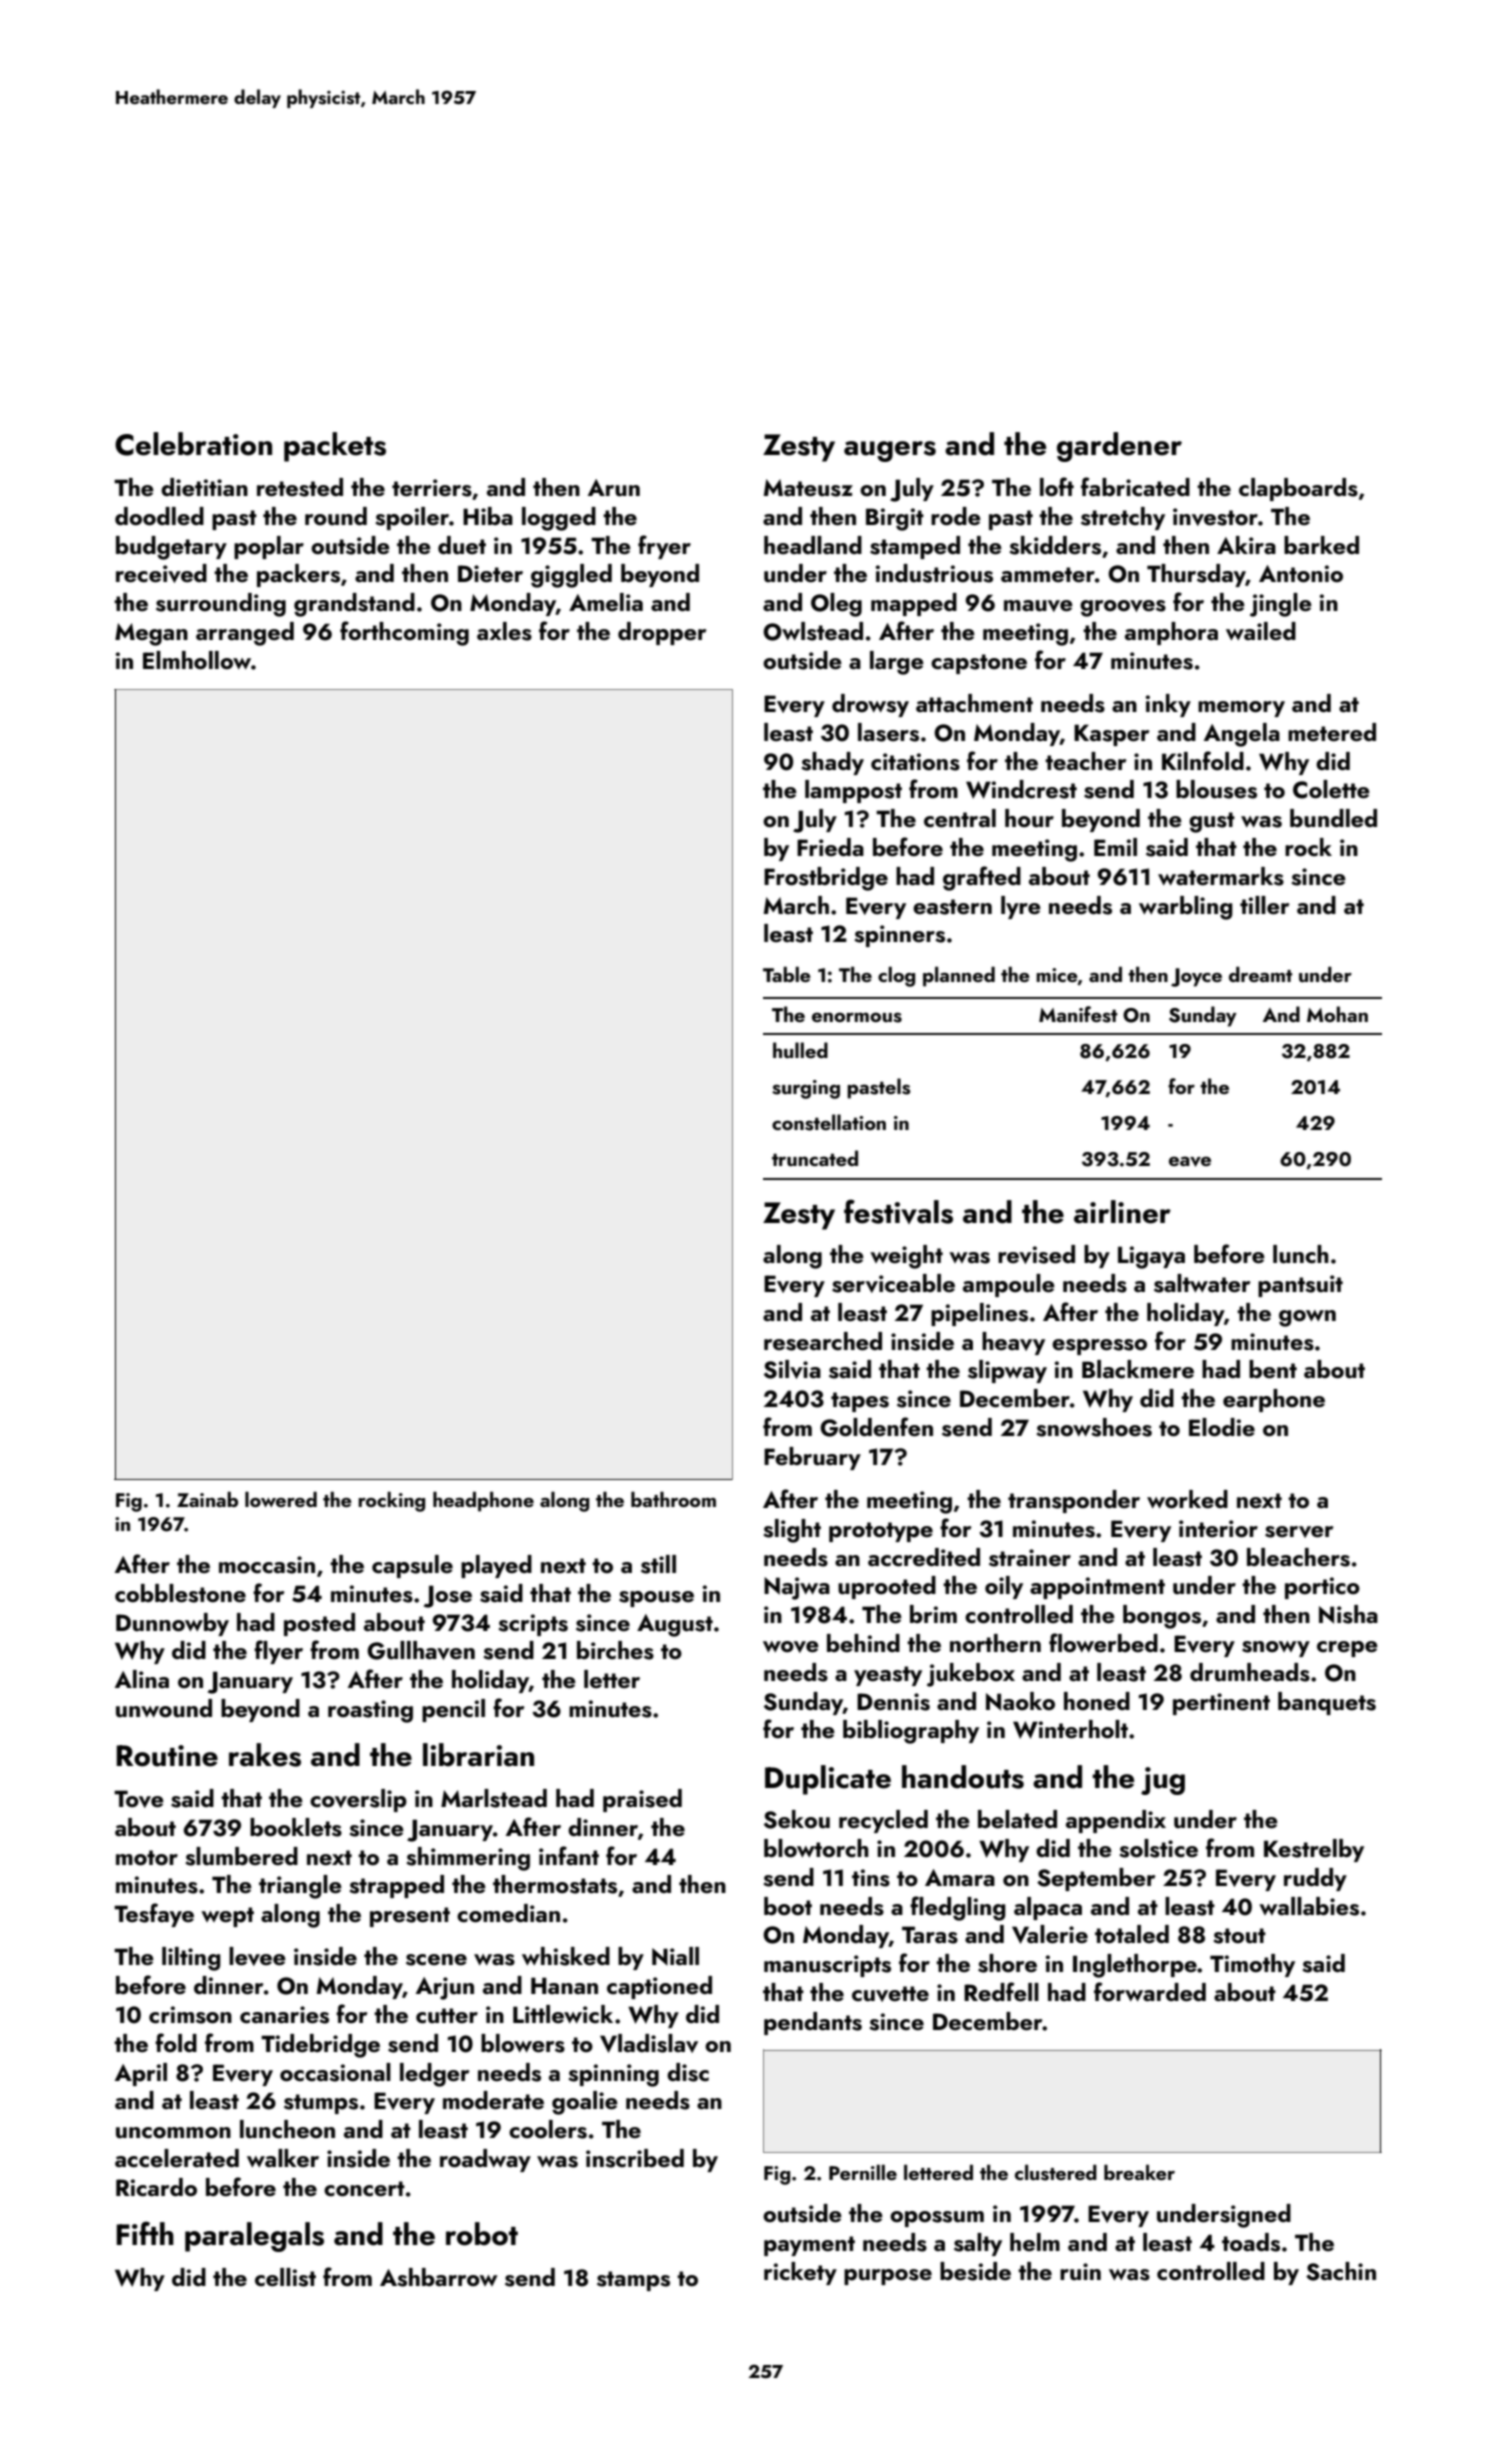 The width and height of the screenshot is (1496, 2464). What do you see at coordinates (207, 1499) in the screenshot?
I see `Zainab` at bounding box center [207, 1499].
